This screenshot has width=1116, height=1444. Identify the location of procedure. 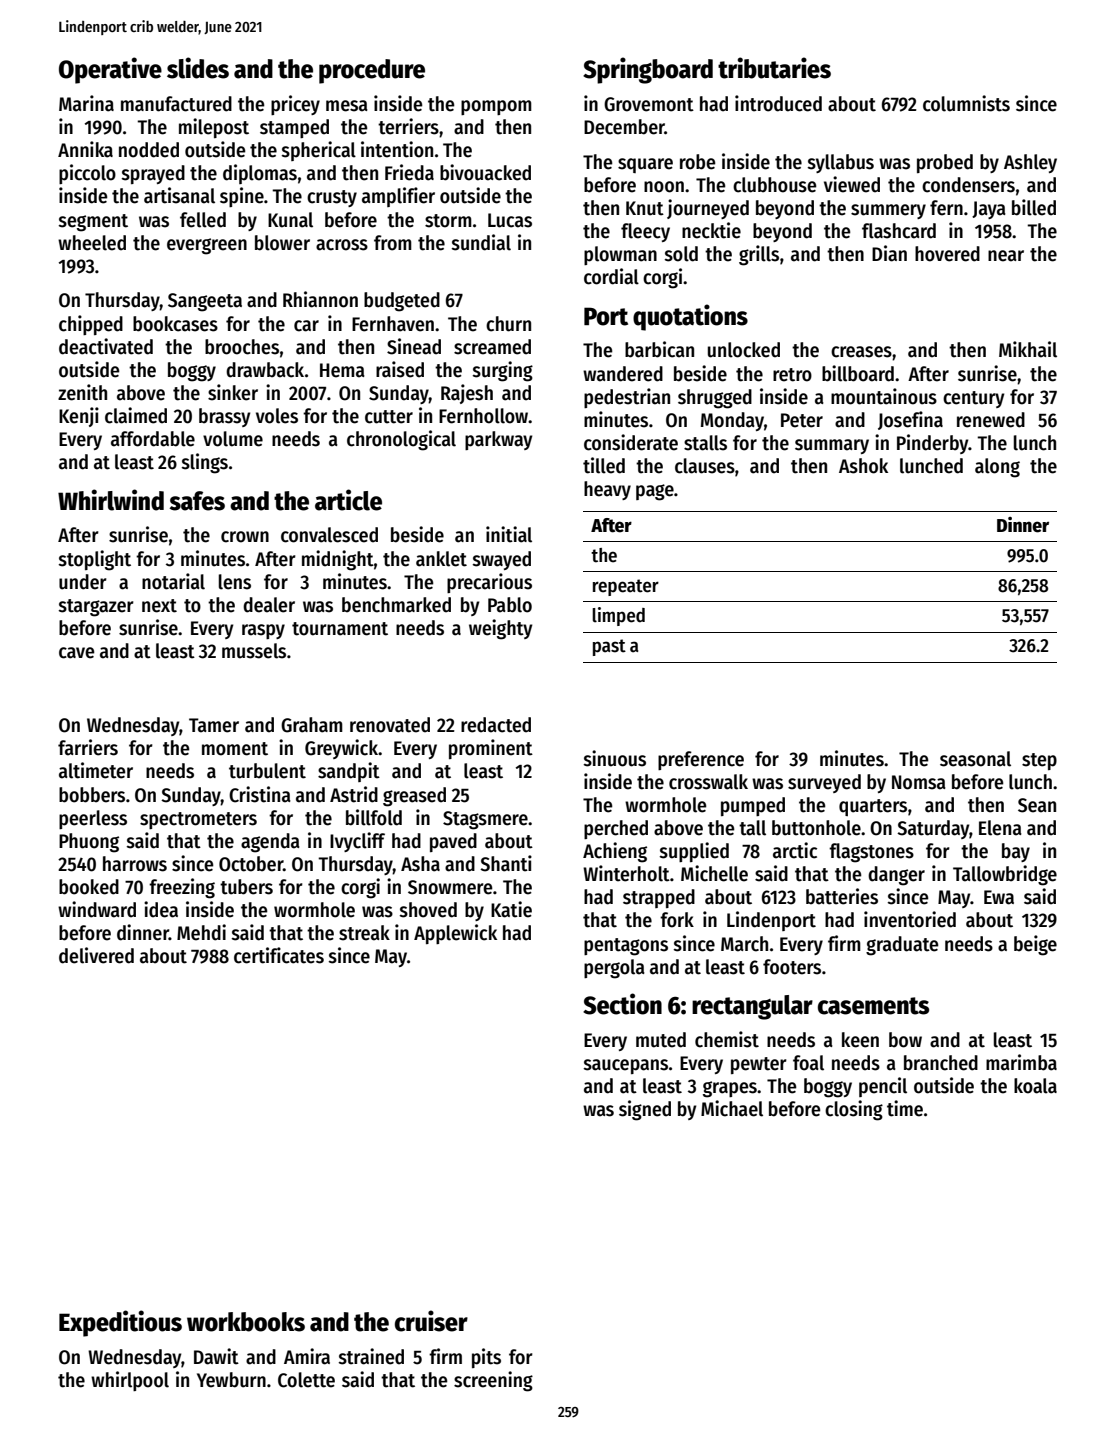
(372, 71).
